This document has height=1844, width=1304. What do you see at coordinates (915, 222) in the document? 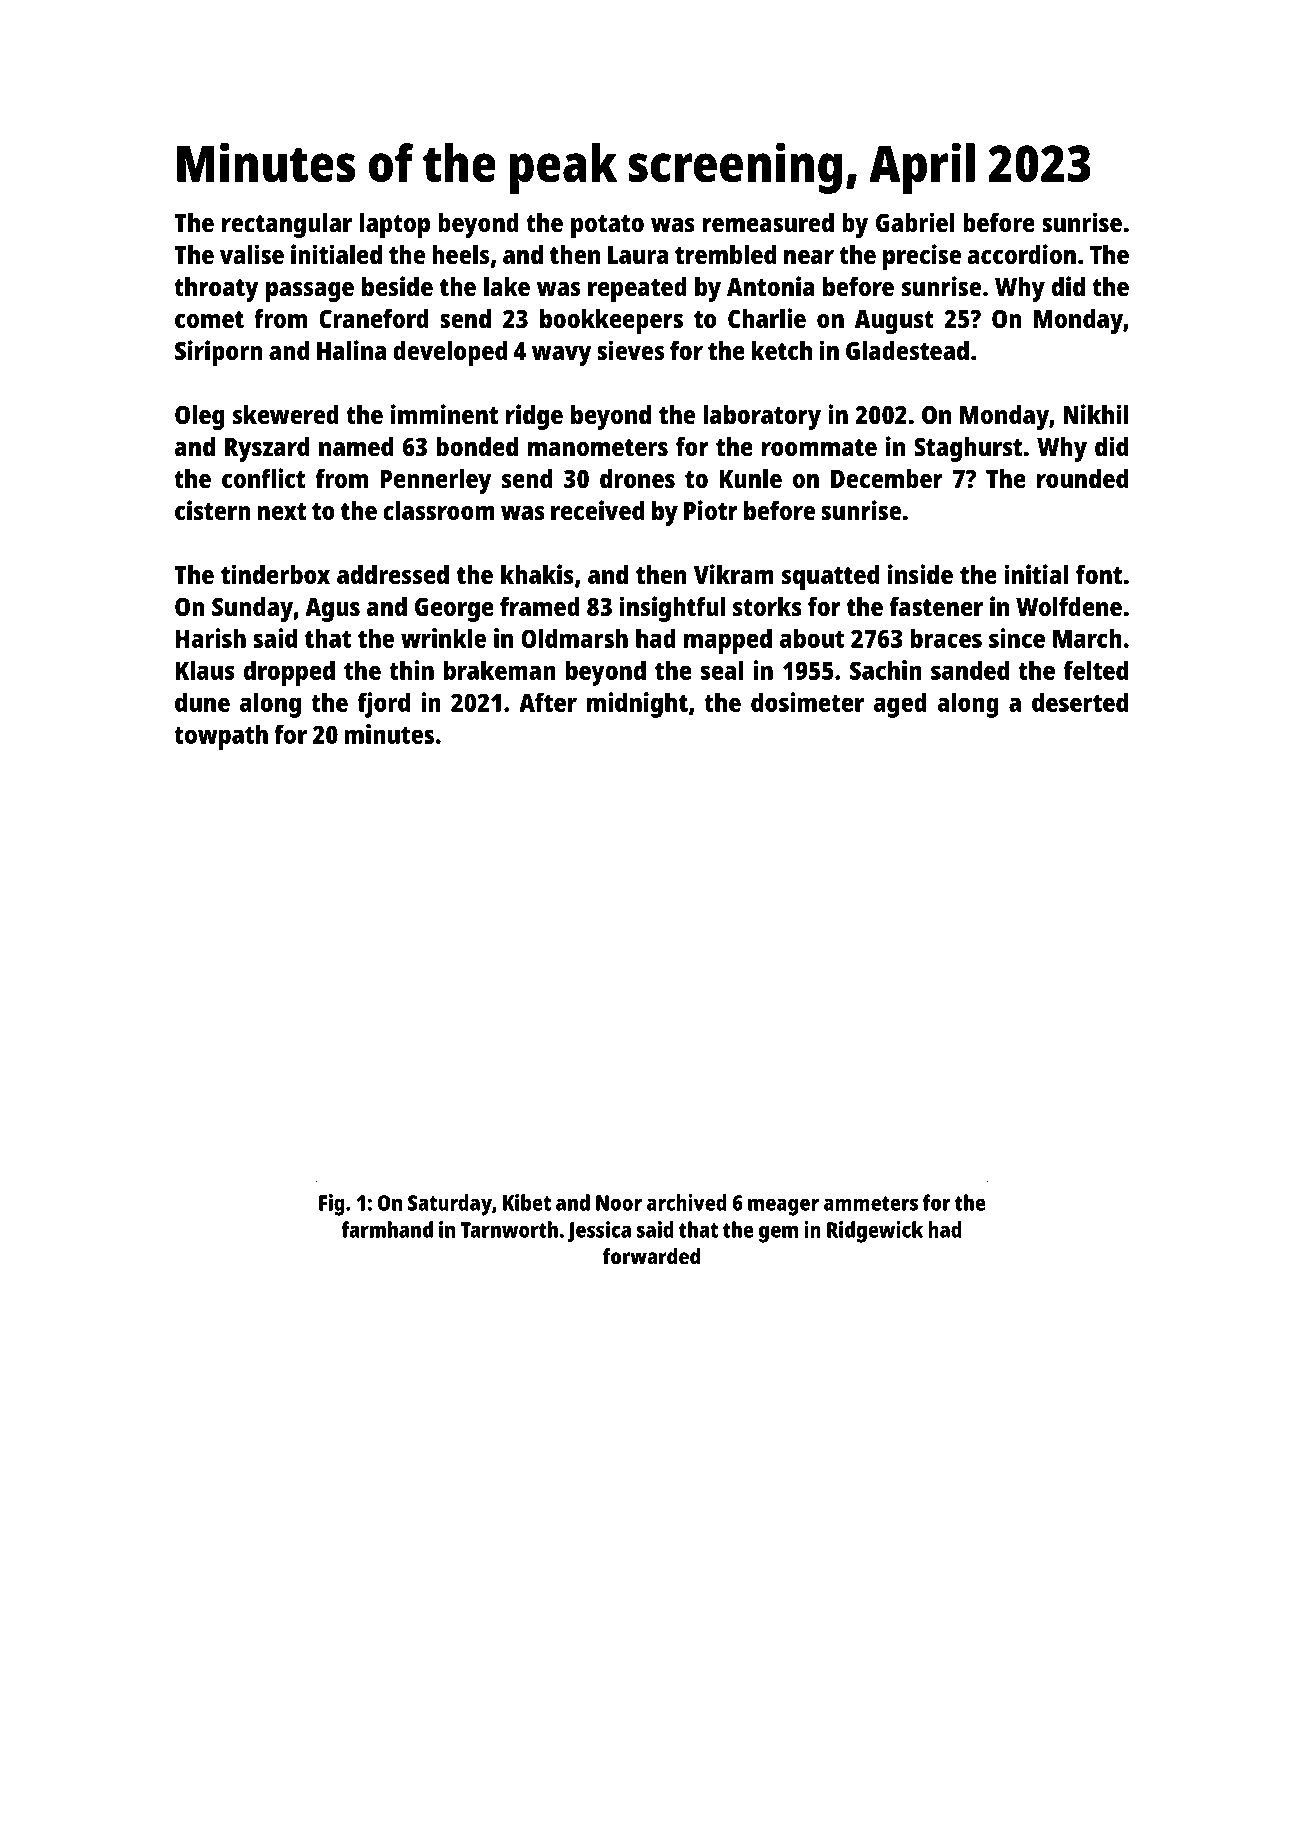
I see `Gabriel` at bounding box center [915, 222].
